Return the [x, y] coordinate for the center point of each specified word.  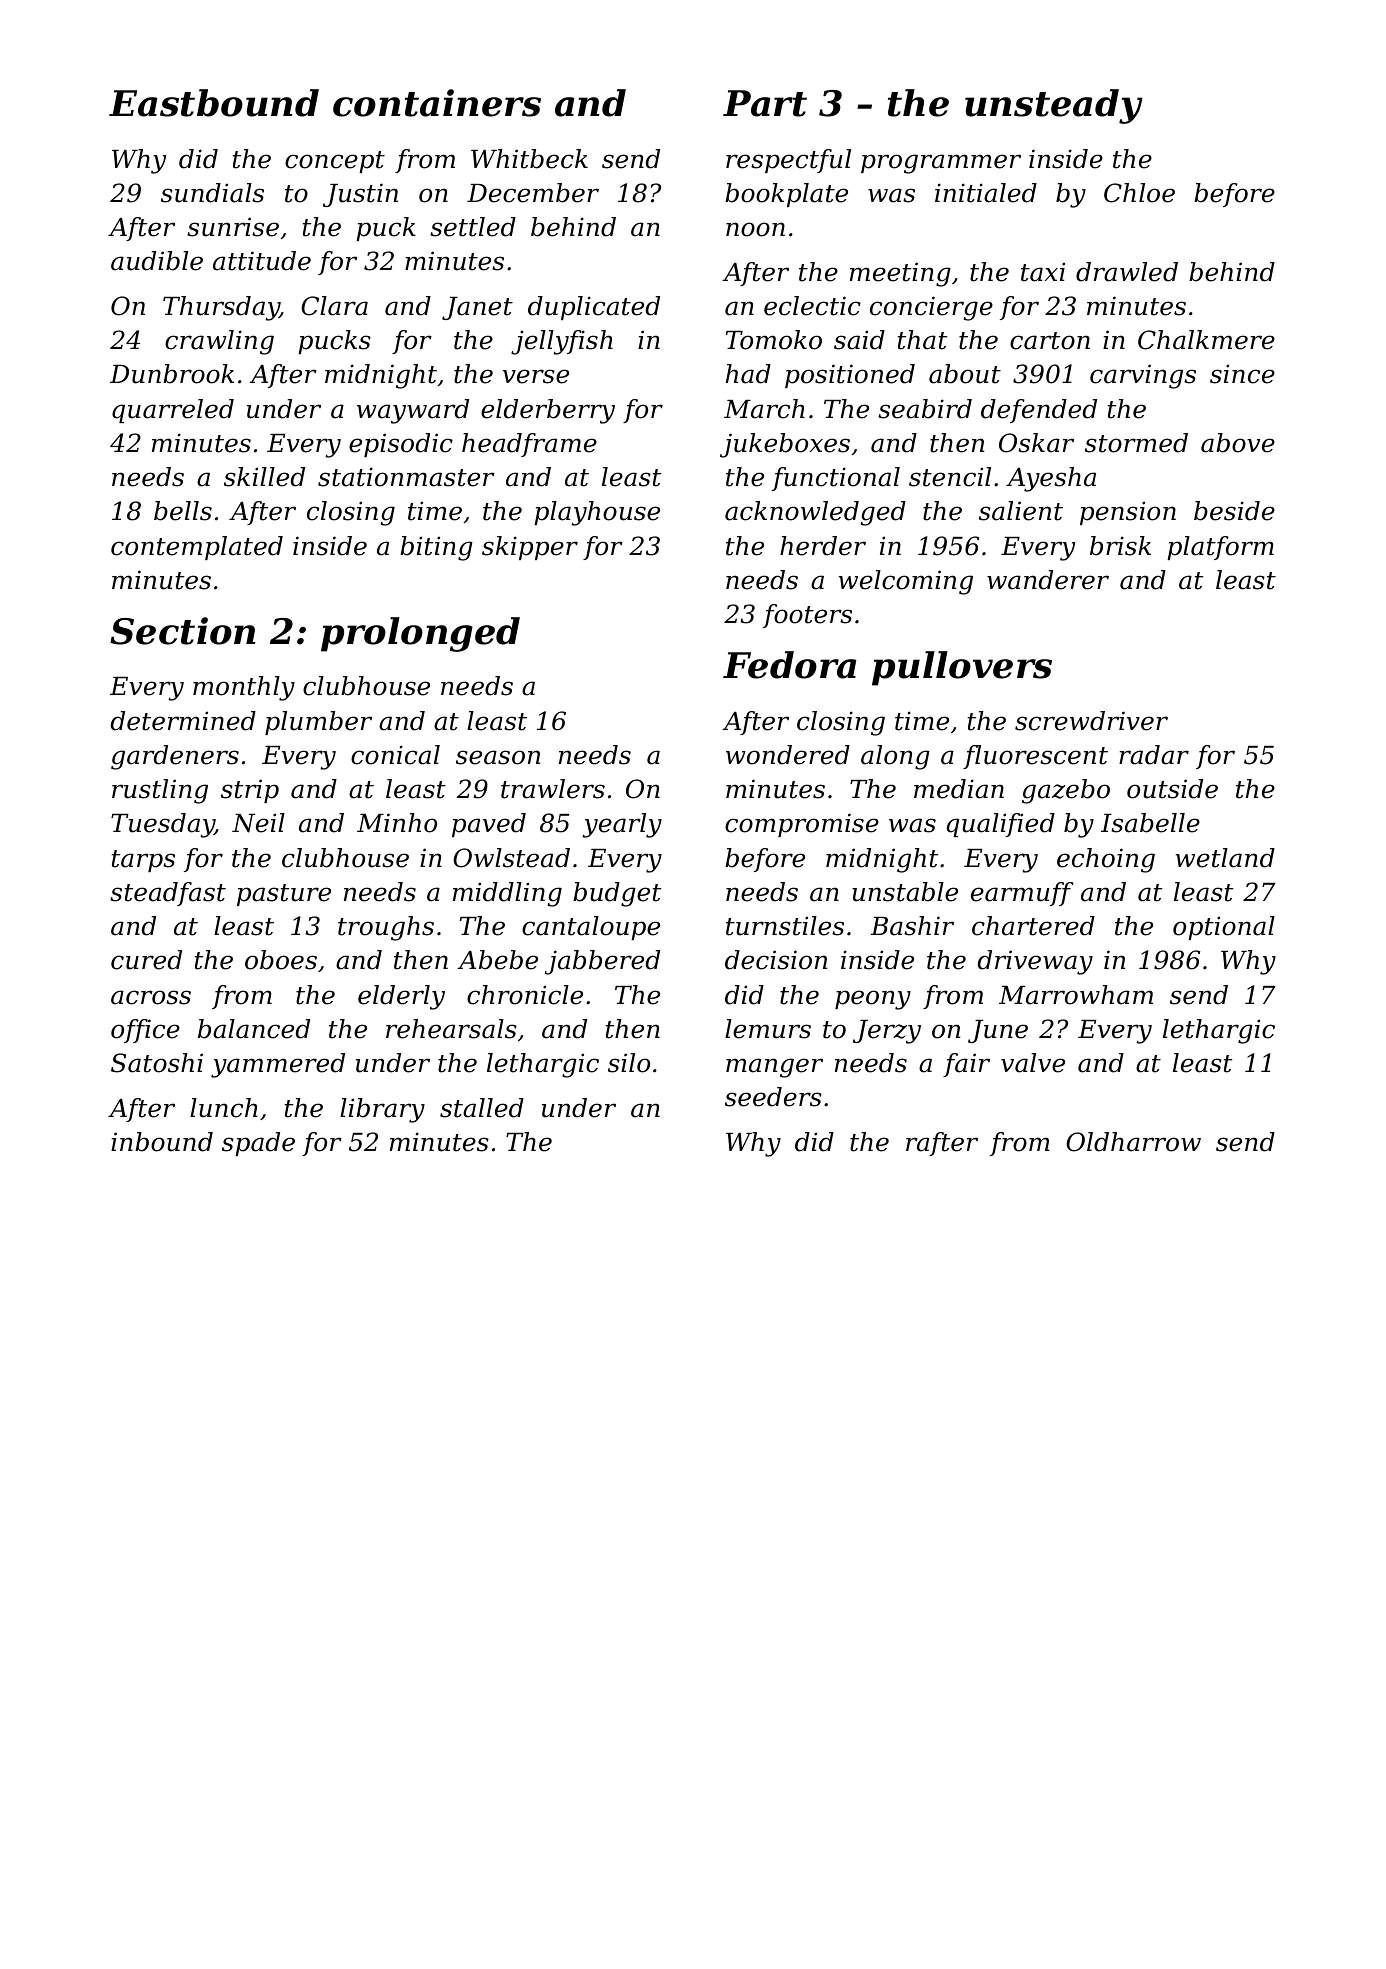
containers [437, 103]
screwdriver [1091, 721]
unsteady [1054, 106]
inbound [162, 1142]
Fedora [789, 665]
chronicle [525, 995]
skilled [264, 477]
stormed [1136, 443]
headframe [529, 445]
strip [250, 791]
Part [765, 103]
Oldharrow [1133, 1142]
